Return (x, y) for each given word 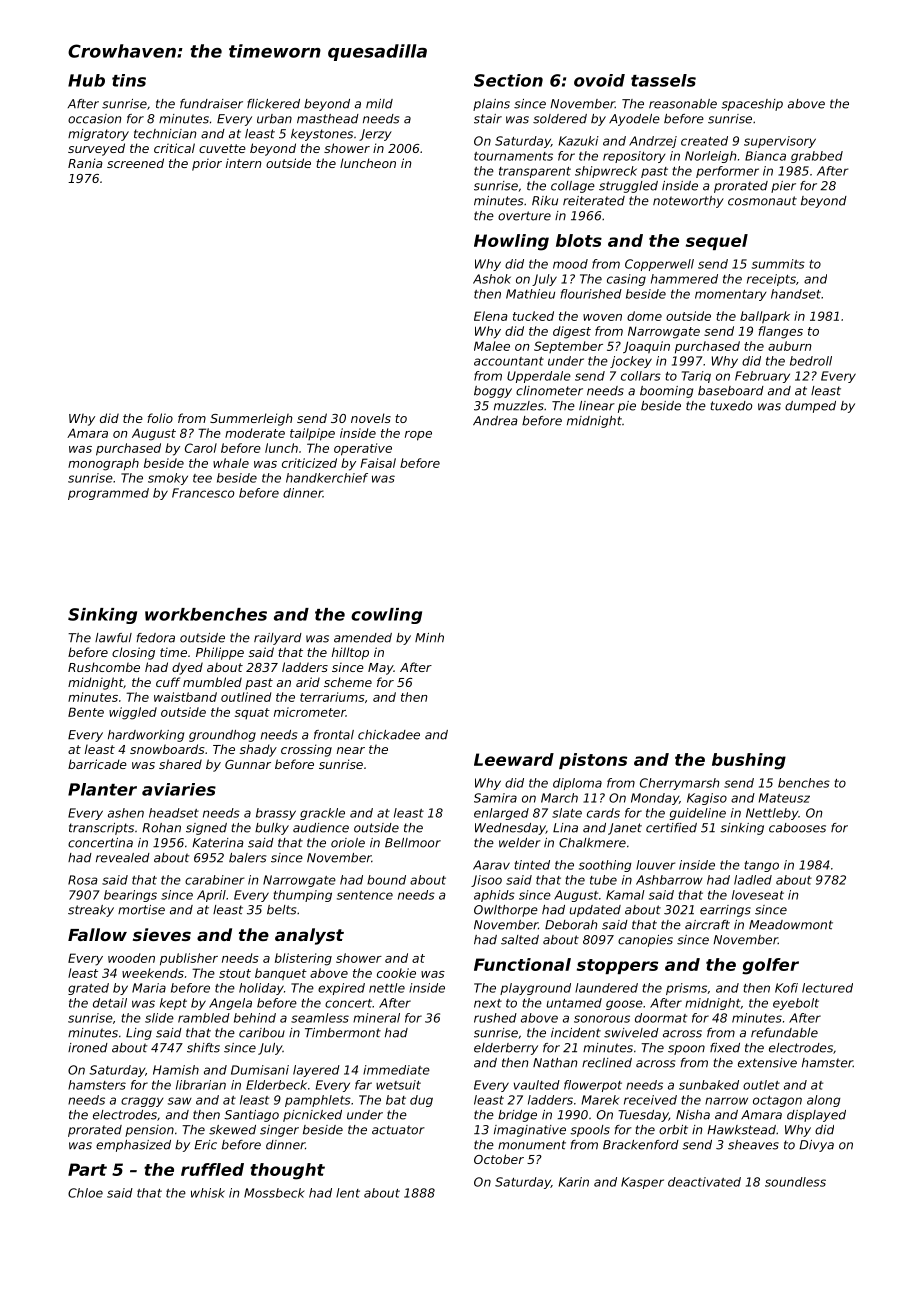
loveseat (758, 895)
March (559, 798)
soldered (560, 119)
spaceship (752, 105)
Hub (86, 80)
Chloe (85, 1193)
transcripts (101, 829)
